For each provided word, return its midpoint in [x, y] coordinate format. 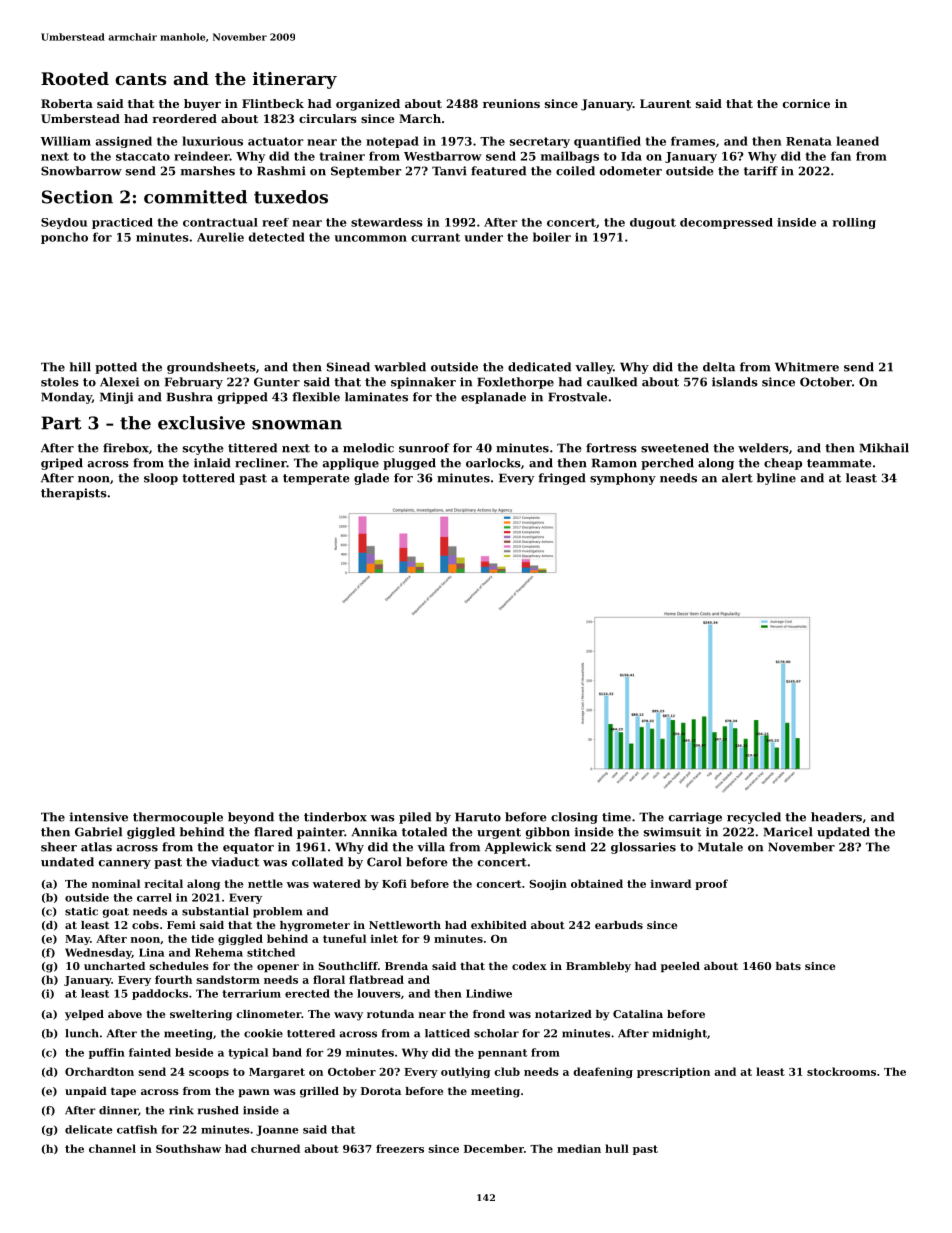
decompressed [726, 223]
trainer [342, 156]
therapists [74, 494]
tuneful [344, 938]
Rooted [75, 78]
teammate [839, 463]
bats [788, 966]
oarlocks [493, 463]
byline [776, 479]
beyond [251, 818]
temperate [316, 479]
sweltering [201, 1015]
